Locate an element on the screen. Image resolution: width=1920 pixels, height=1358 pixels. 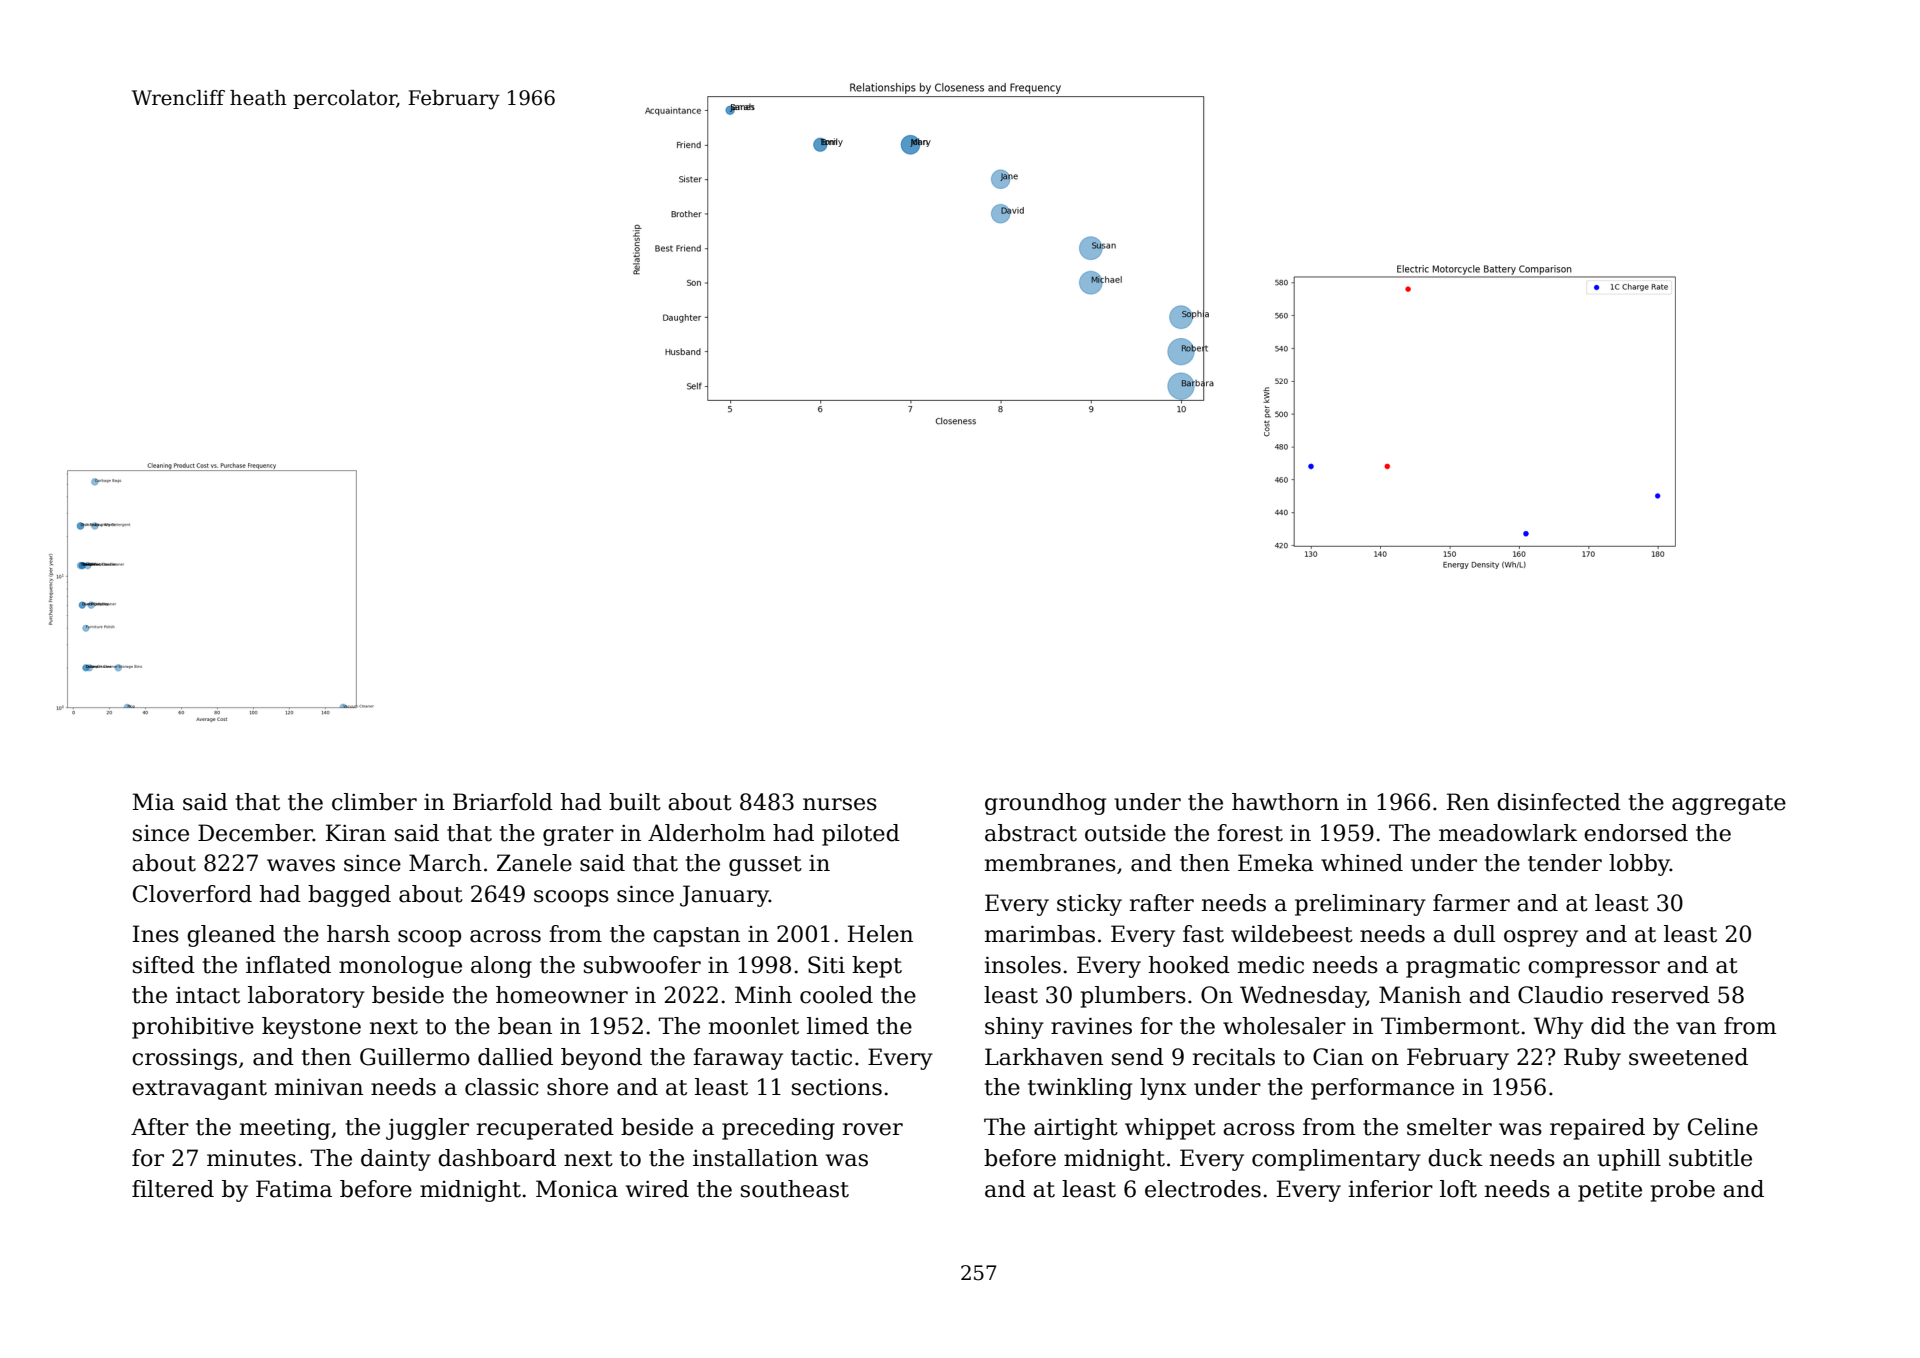
aggregate is located at coordinates (1729, 805).
